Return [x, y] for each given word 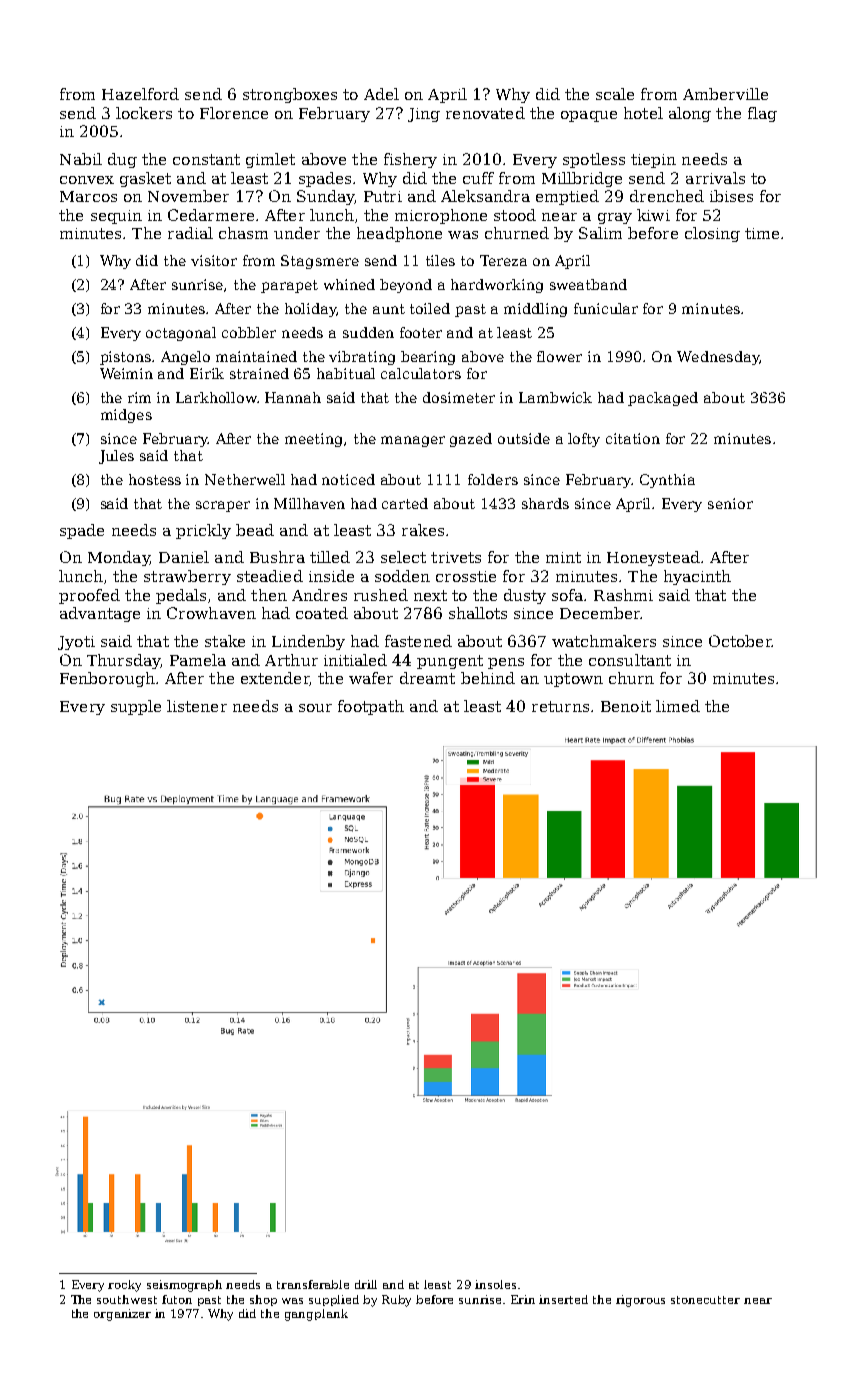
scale [615, 94]
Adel [381, 94]
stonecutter [705, 1300]
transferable [313, 1284]
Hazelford [140, 94]
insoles [495, 1284]
